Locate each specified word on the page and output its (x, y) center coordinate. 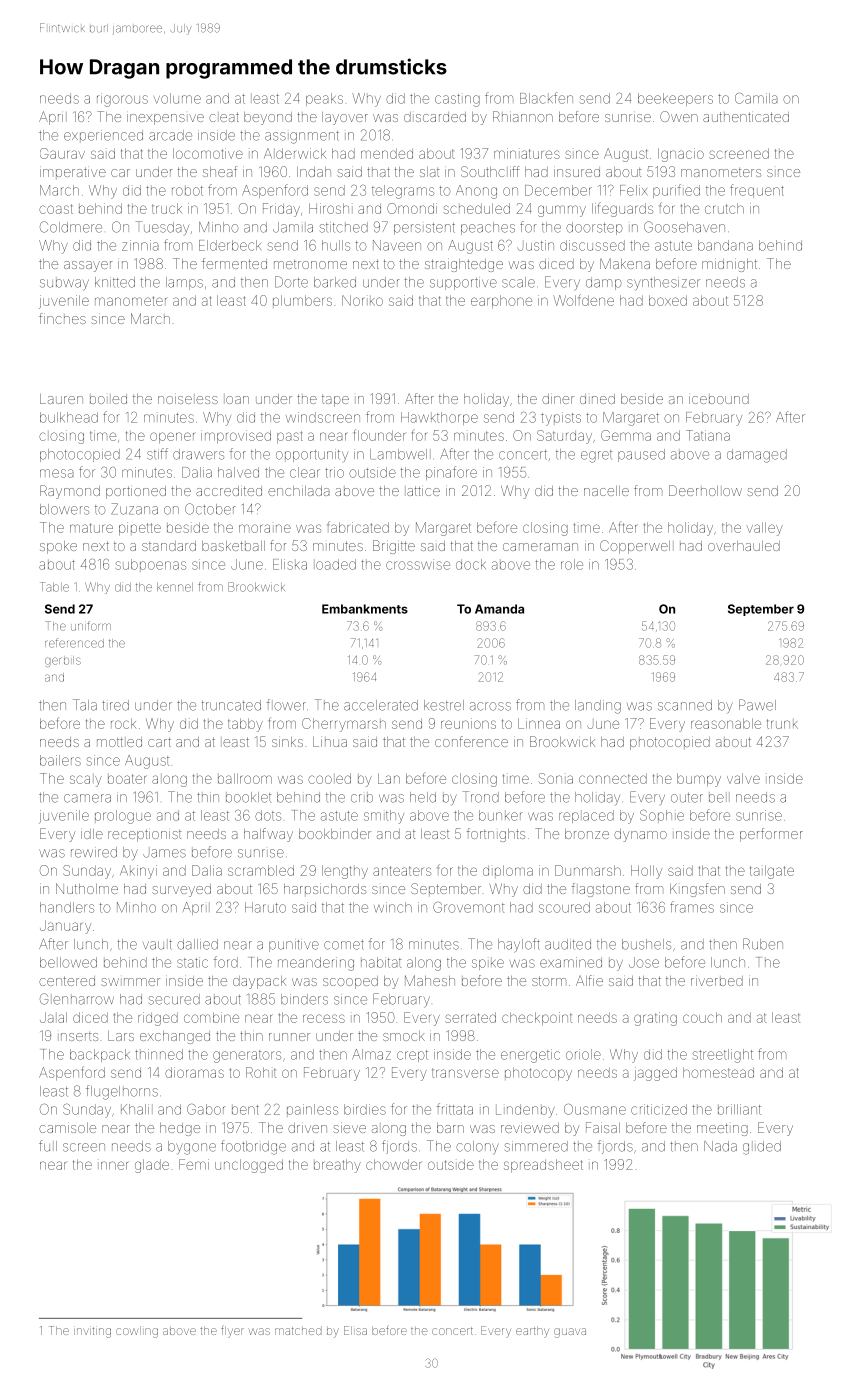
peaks (324, 99)
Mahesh (430, 980)
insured (577, 172)
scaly (86, 781)
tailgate (772, 872)
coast (56, 209)
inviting (92, 1332)
